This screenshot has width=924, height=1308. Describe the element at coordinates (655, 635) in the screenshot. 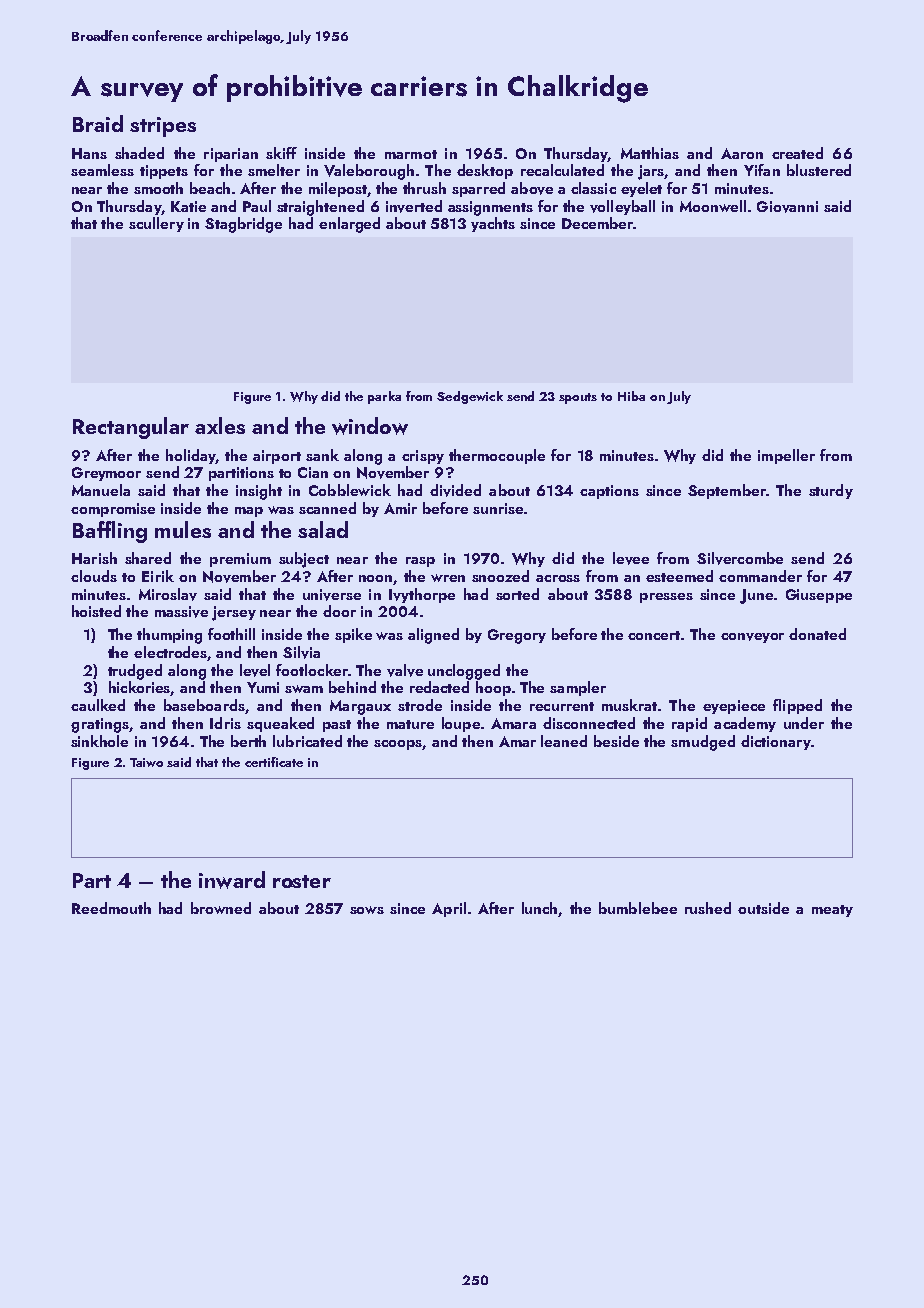

I see `concert` at that location.
